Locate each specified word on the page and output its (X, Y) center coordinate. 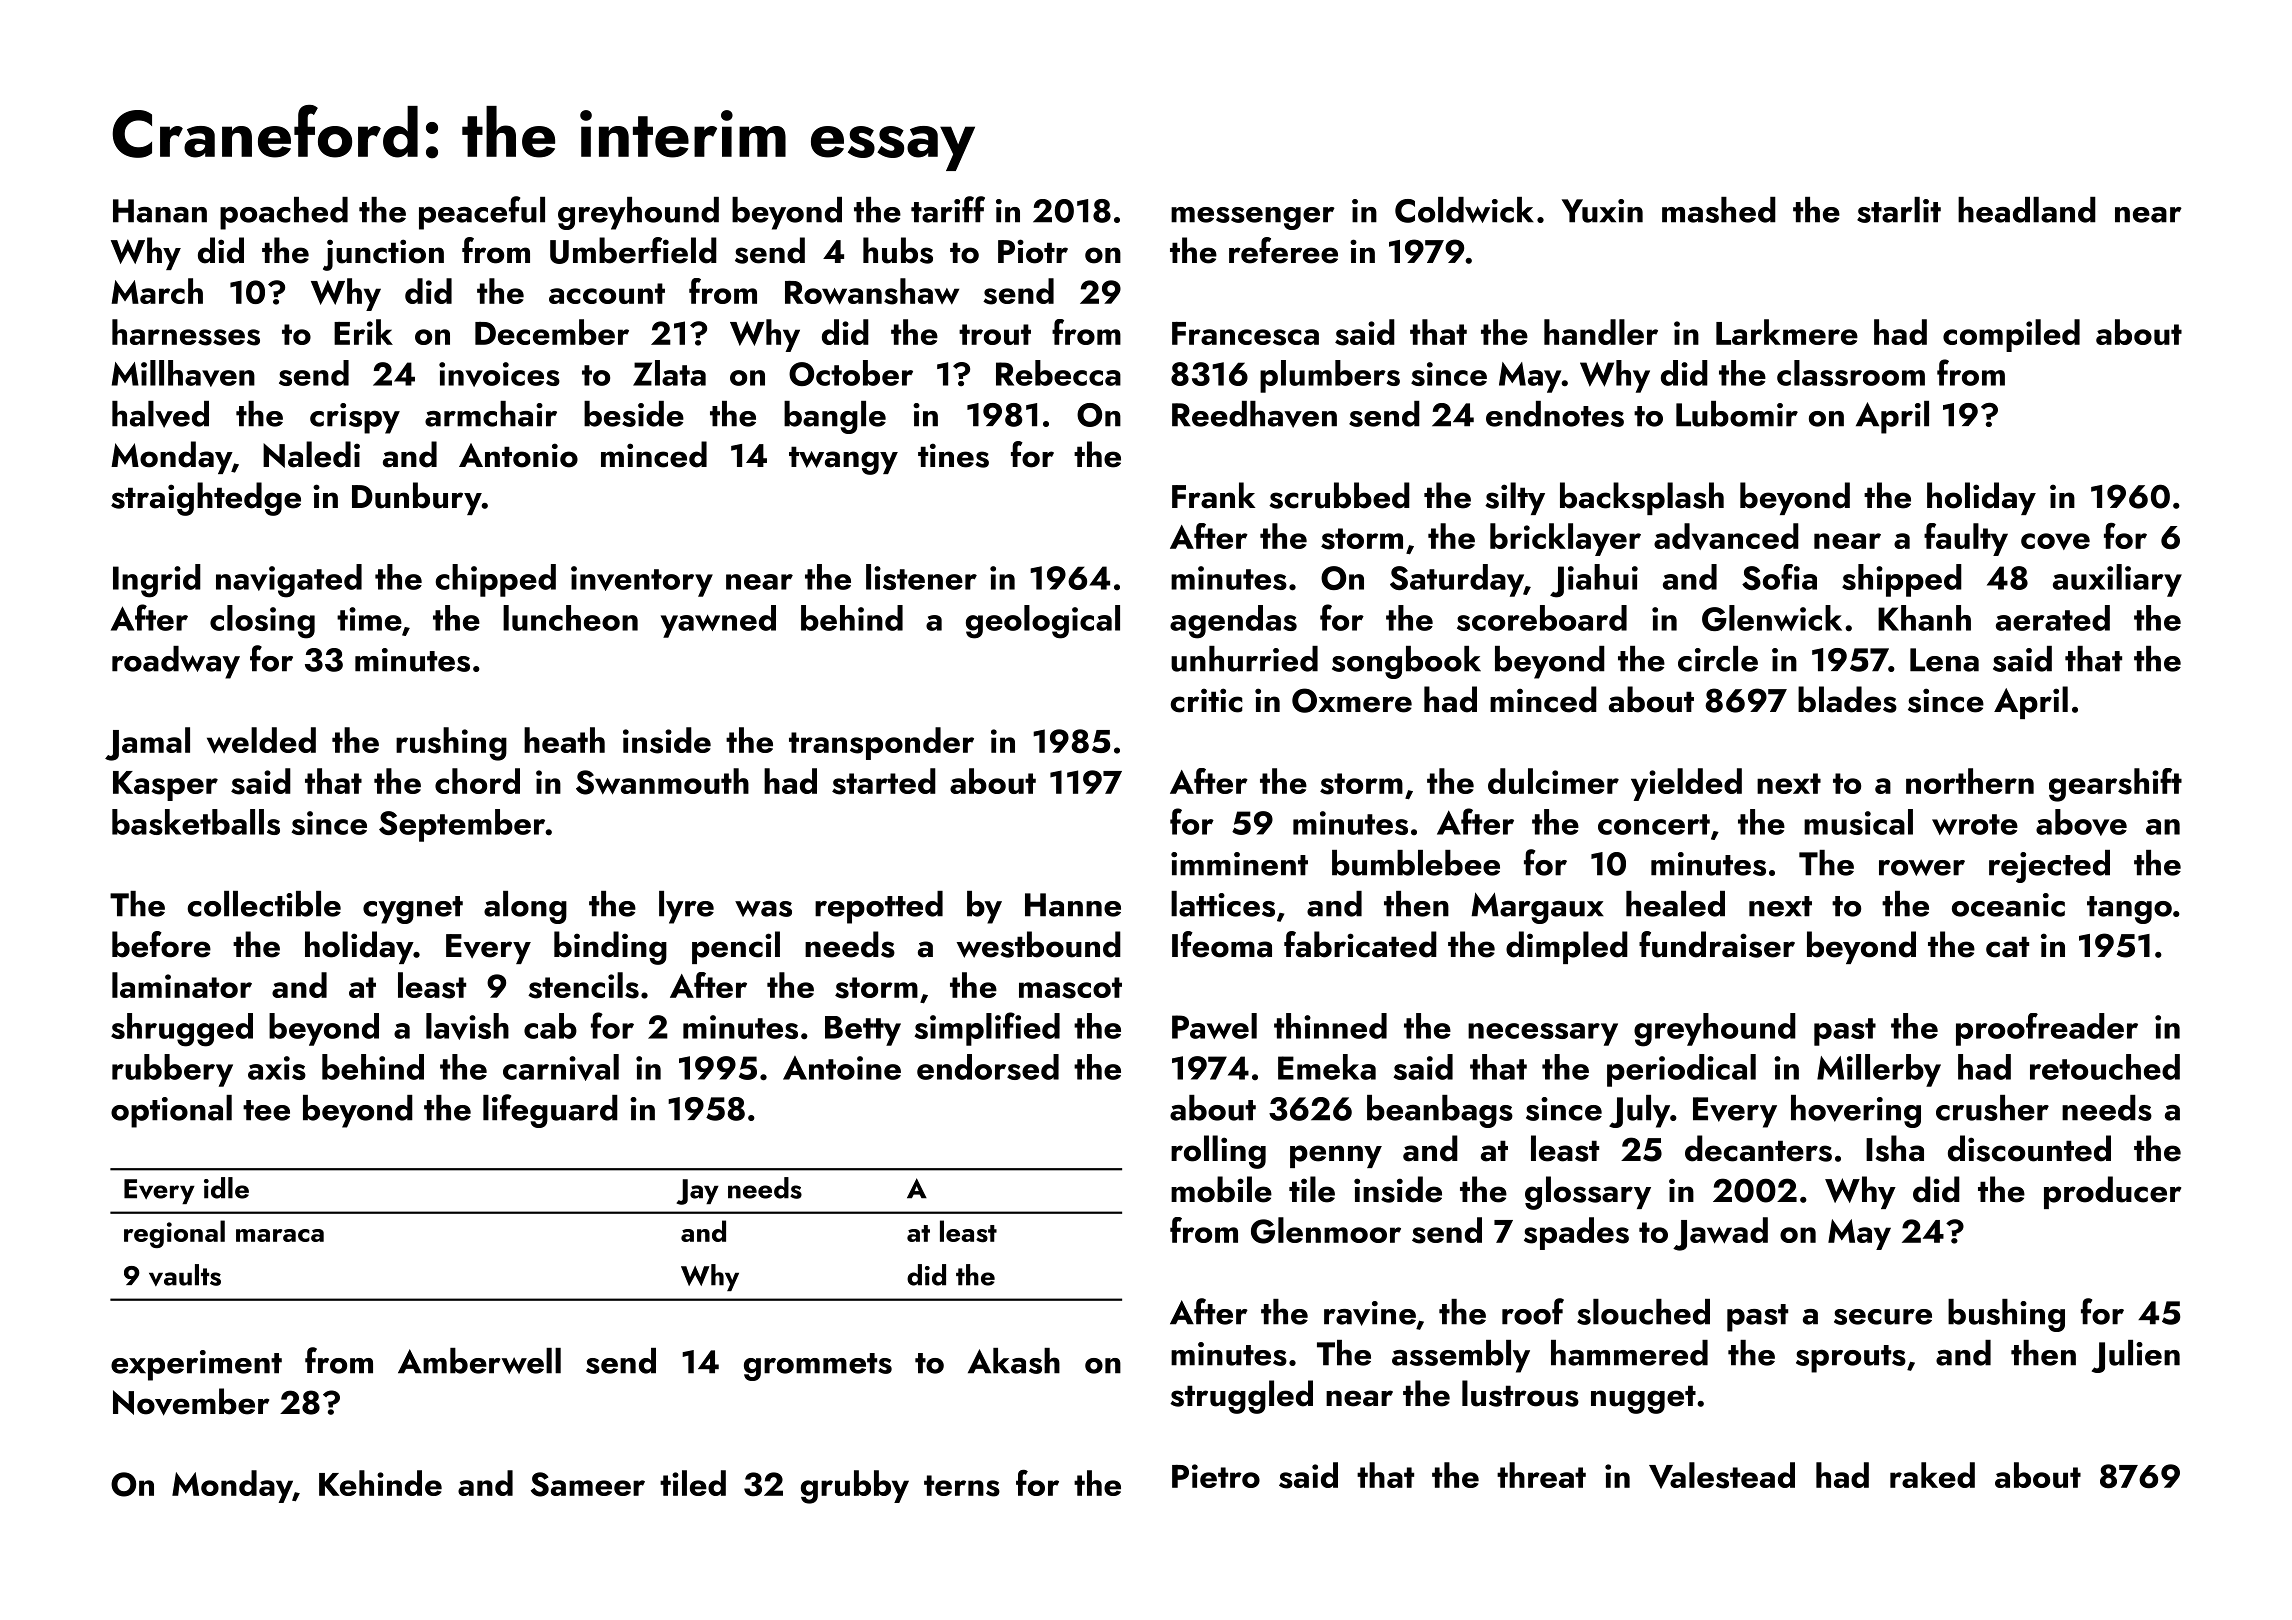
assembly (1461, 1356)
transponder (881, 743)
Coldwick (1464, 210)
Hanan (160, 211)
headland (2027, 210)
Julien (2136, 1356)
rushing (451, 744)
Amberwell (479, 1361)
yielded (1686, 784)
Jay (697, 1192)
